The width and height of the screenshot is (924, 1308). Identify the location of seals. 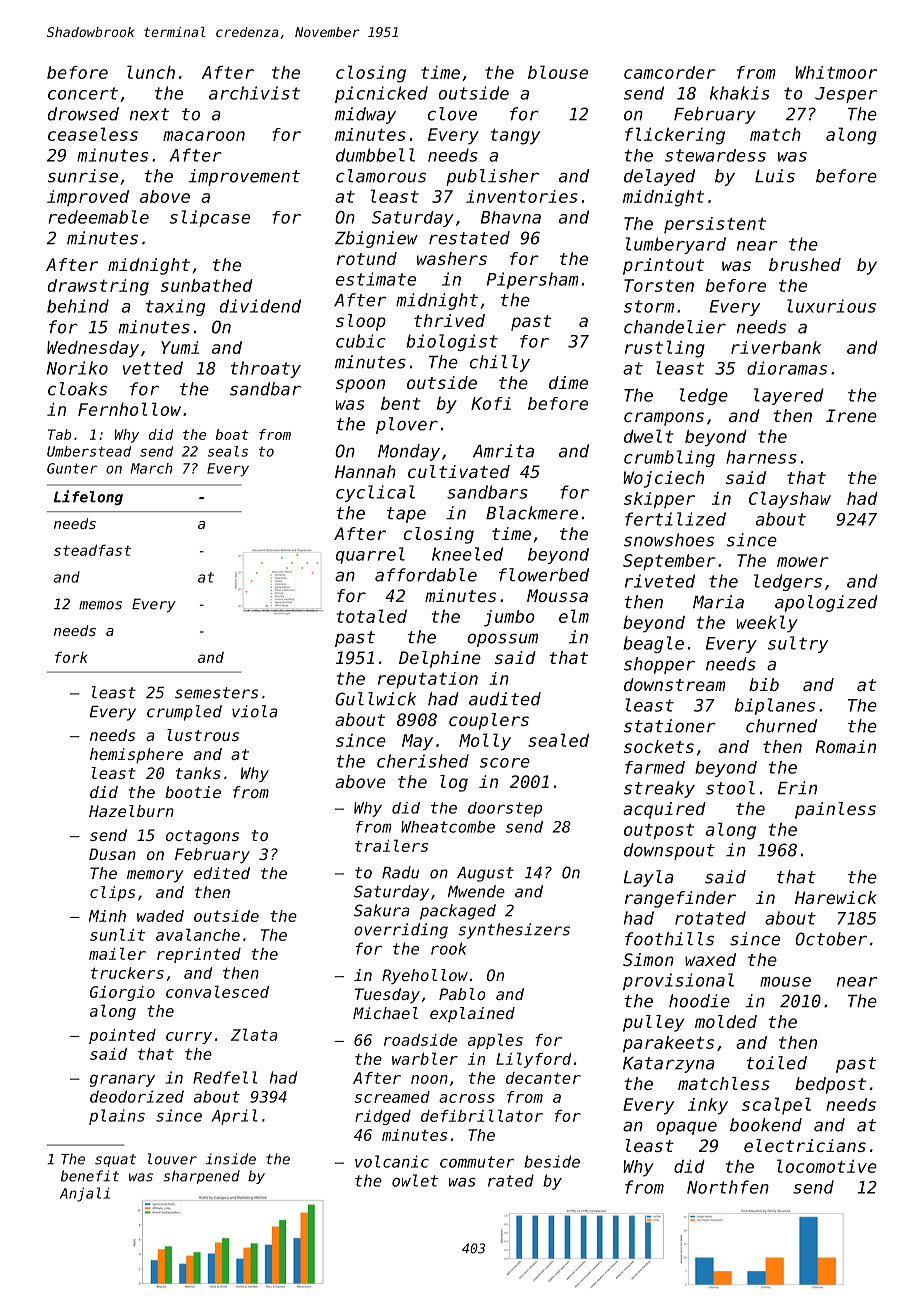
(228, 451).
